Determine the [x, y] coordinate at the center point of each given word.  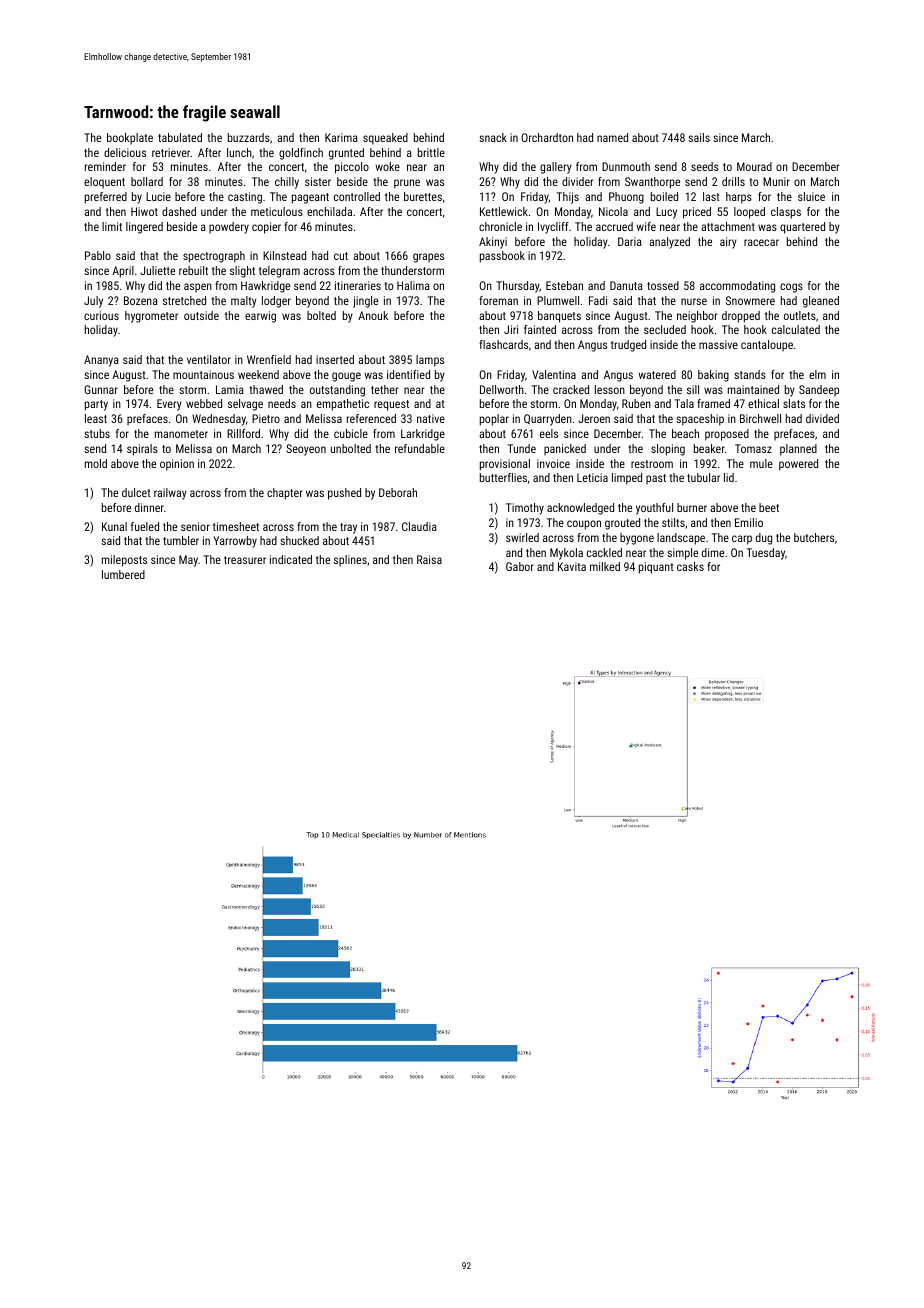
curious [101, 315]
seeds [705, 166]
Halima [413, 285]
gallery [556, 168]
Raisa [429, 559]
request [391, 405]
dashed [179, 211]
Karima [341, 137]
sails [699, 137]
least [96, 418]
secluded [665, 329]
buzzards [249, 137]
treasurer [245, 560]
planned [798, 450]
